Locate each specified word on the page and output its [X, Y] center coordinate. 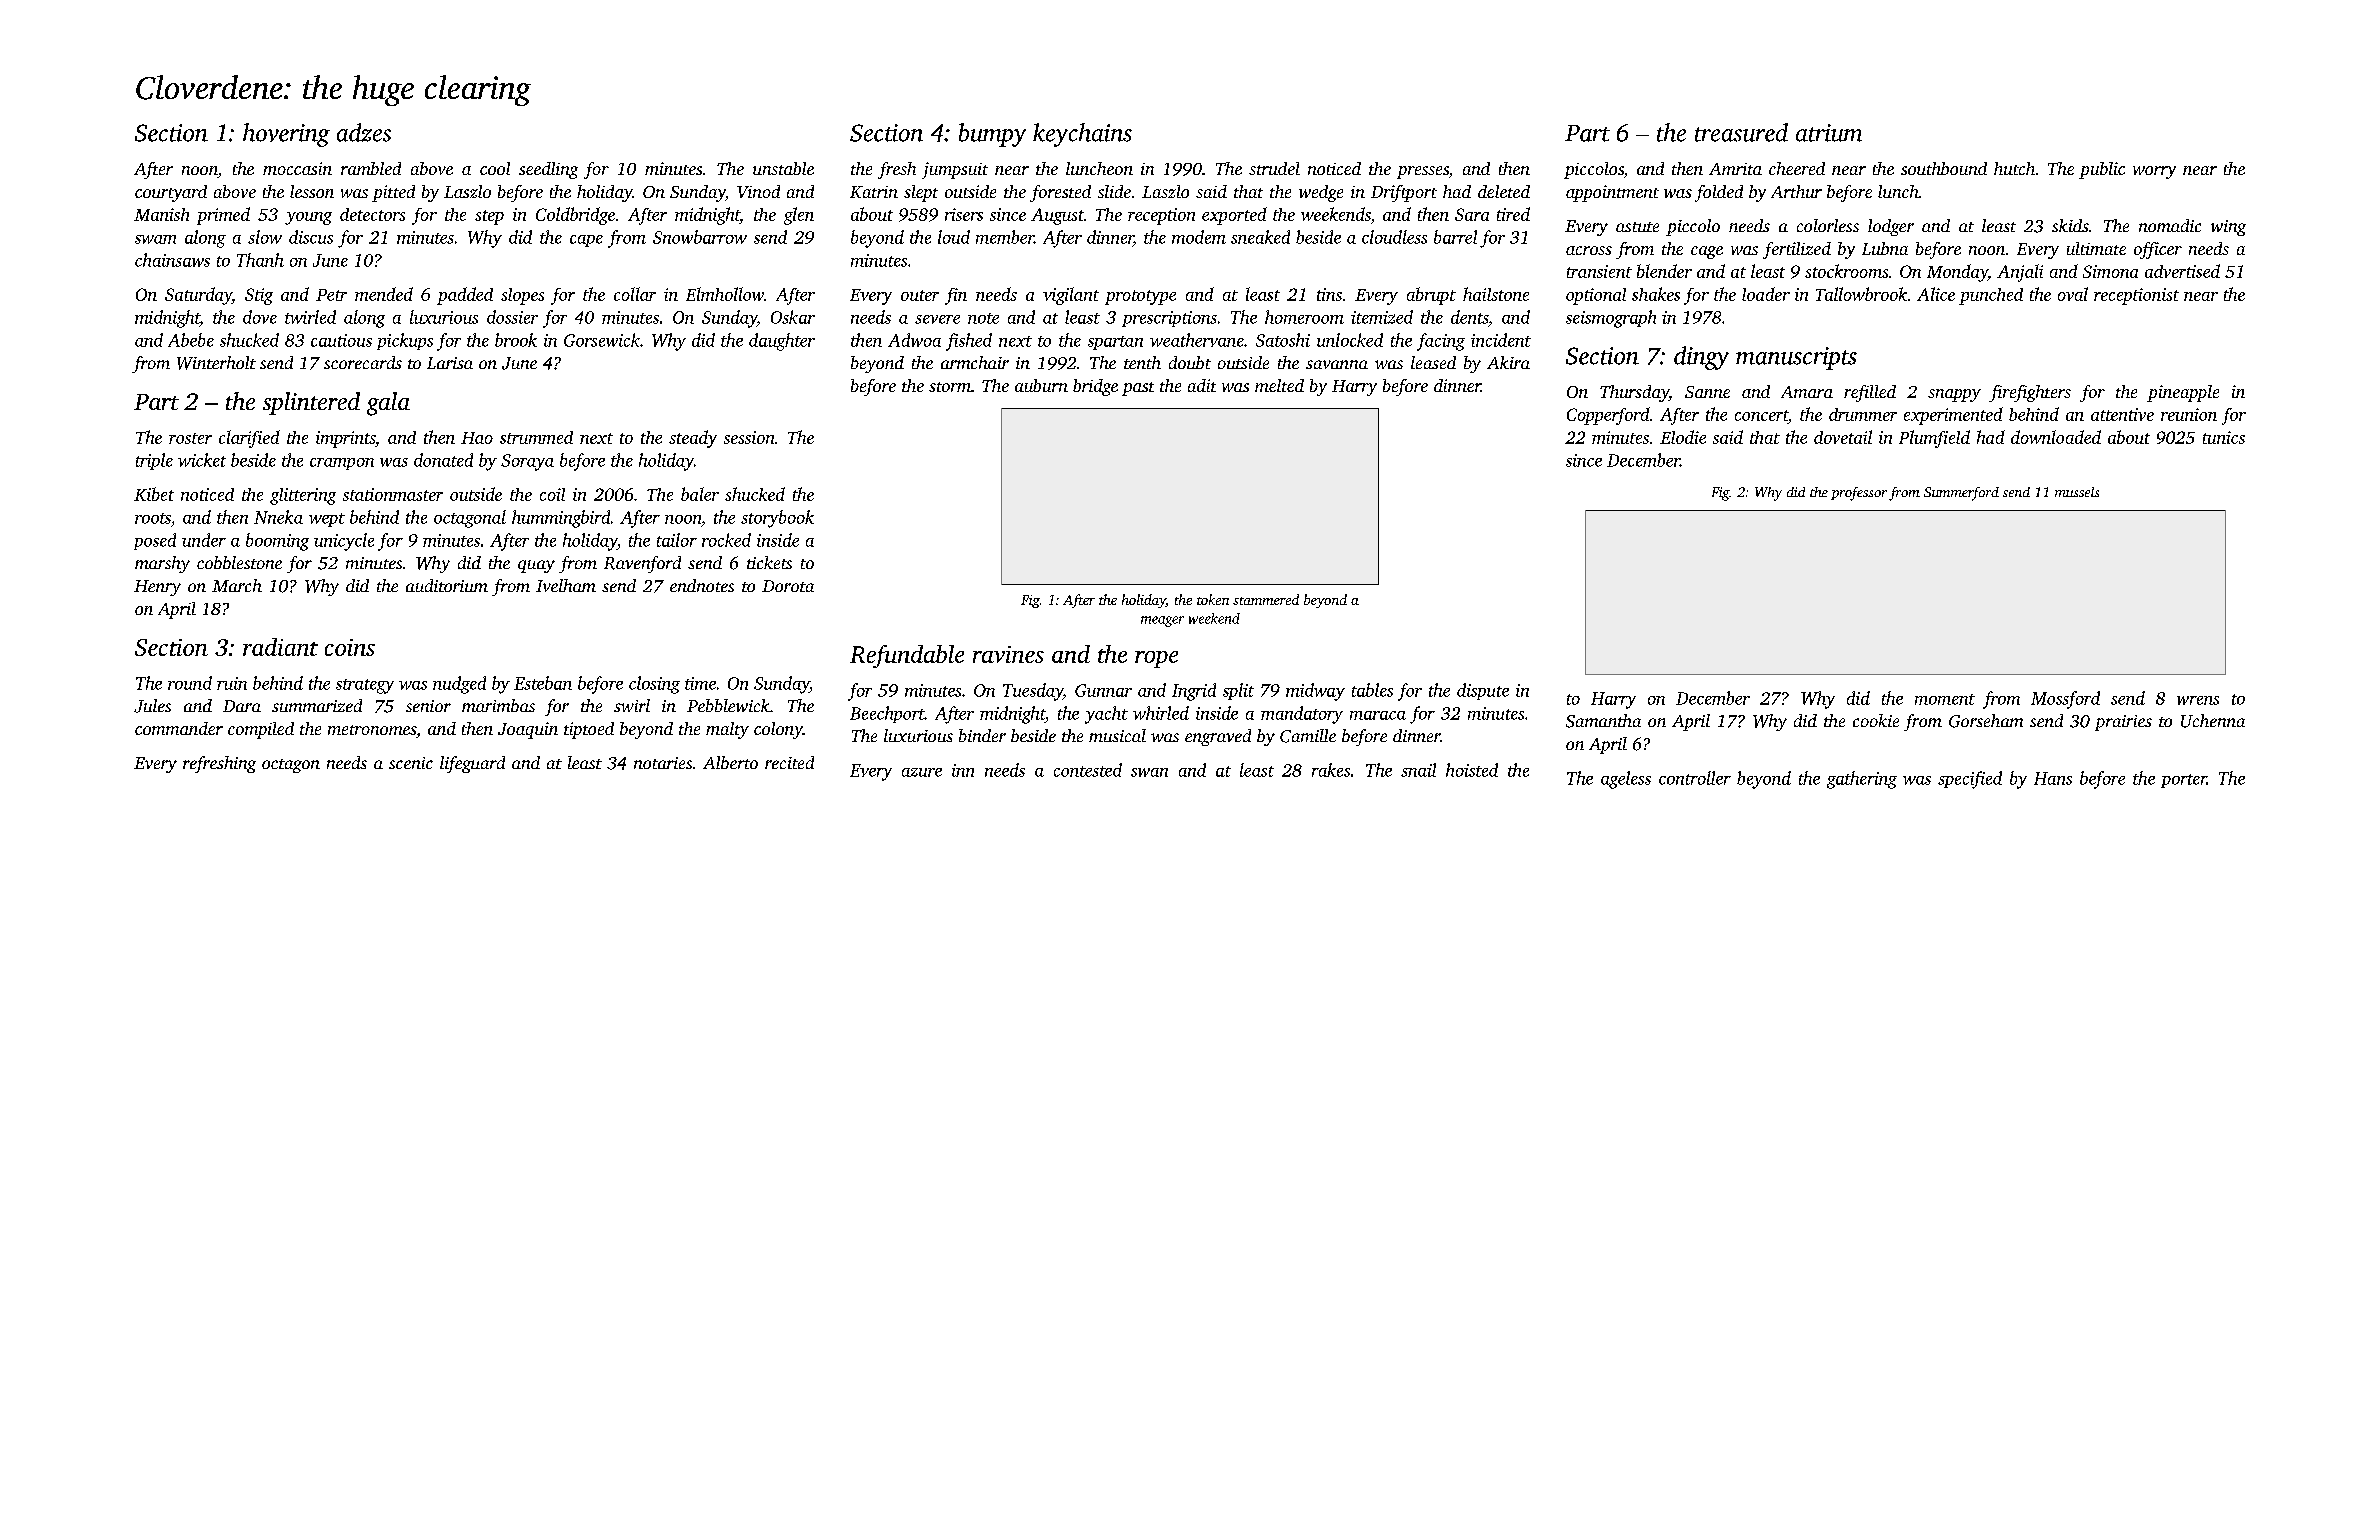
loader [1766, 294]
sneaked [1260, 237]
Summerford [1961, 494]
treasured [1741, 132]
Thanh [260, 260]
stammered [1266, 599]
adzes [364, 132]
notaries [663, 763]
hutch [2014, 168]
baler [700, 494]
